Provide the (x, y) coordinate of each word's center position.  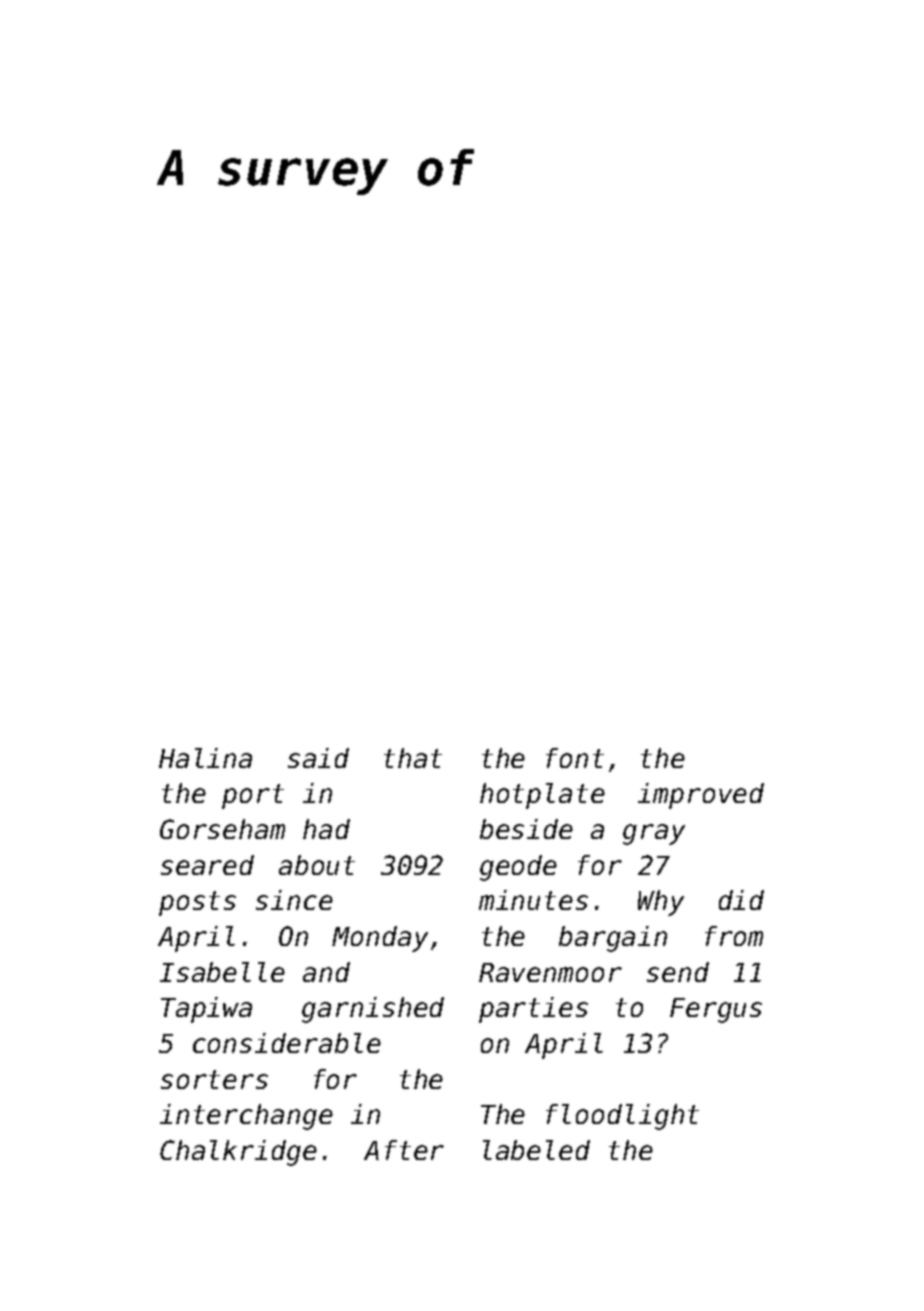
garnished (373, 1010)
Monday (380, 939)
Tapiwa (206, 1010)
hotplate (542, 796)
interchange (246, 1117)
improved (701, 796)
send (678, 972)
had (326, 829)
